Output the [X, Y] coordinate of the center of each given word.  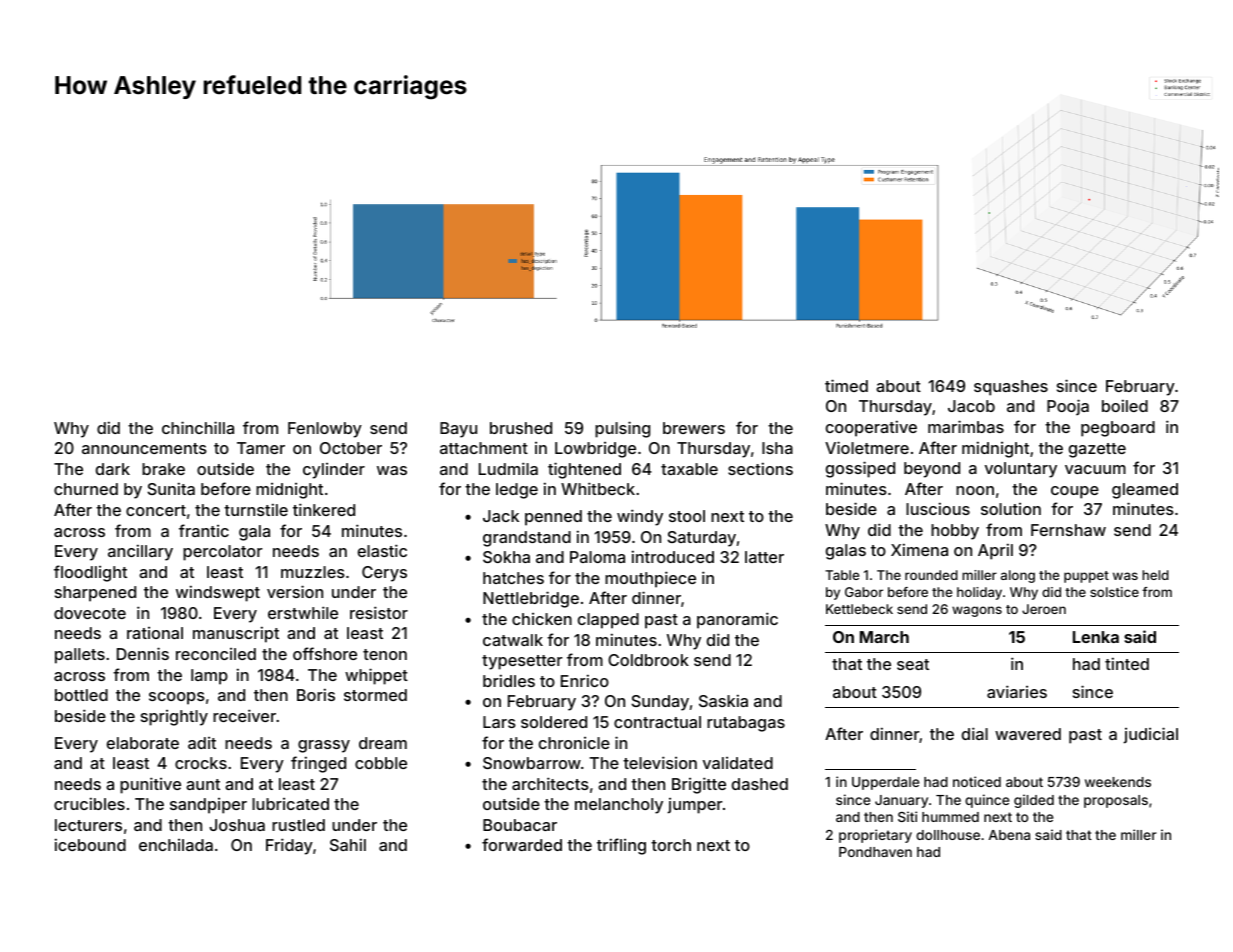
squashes [1011, 388]
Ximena [919, 549]
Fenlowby [325, 430]
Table [842, 575]
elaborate [143, 743]
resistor [379, 612]
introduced [673, 556]
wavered [1028, 734]
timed [846, 385]
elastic [382, 550]
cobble [381, 763]
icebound [90, 844]
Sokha [506, 557]
